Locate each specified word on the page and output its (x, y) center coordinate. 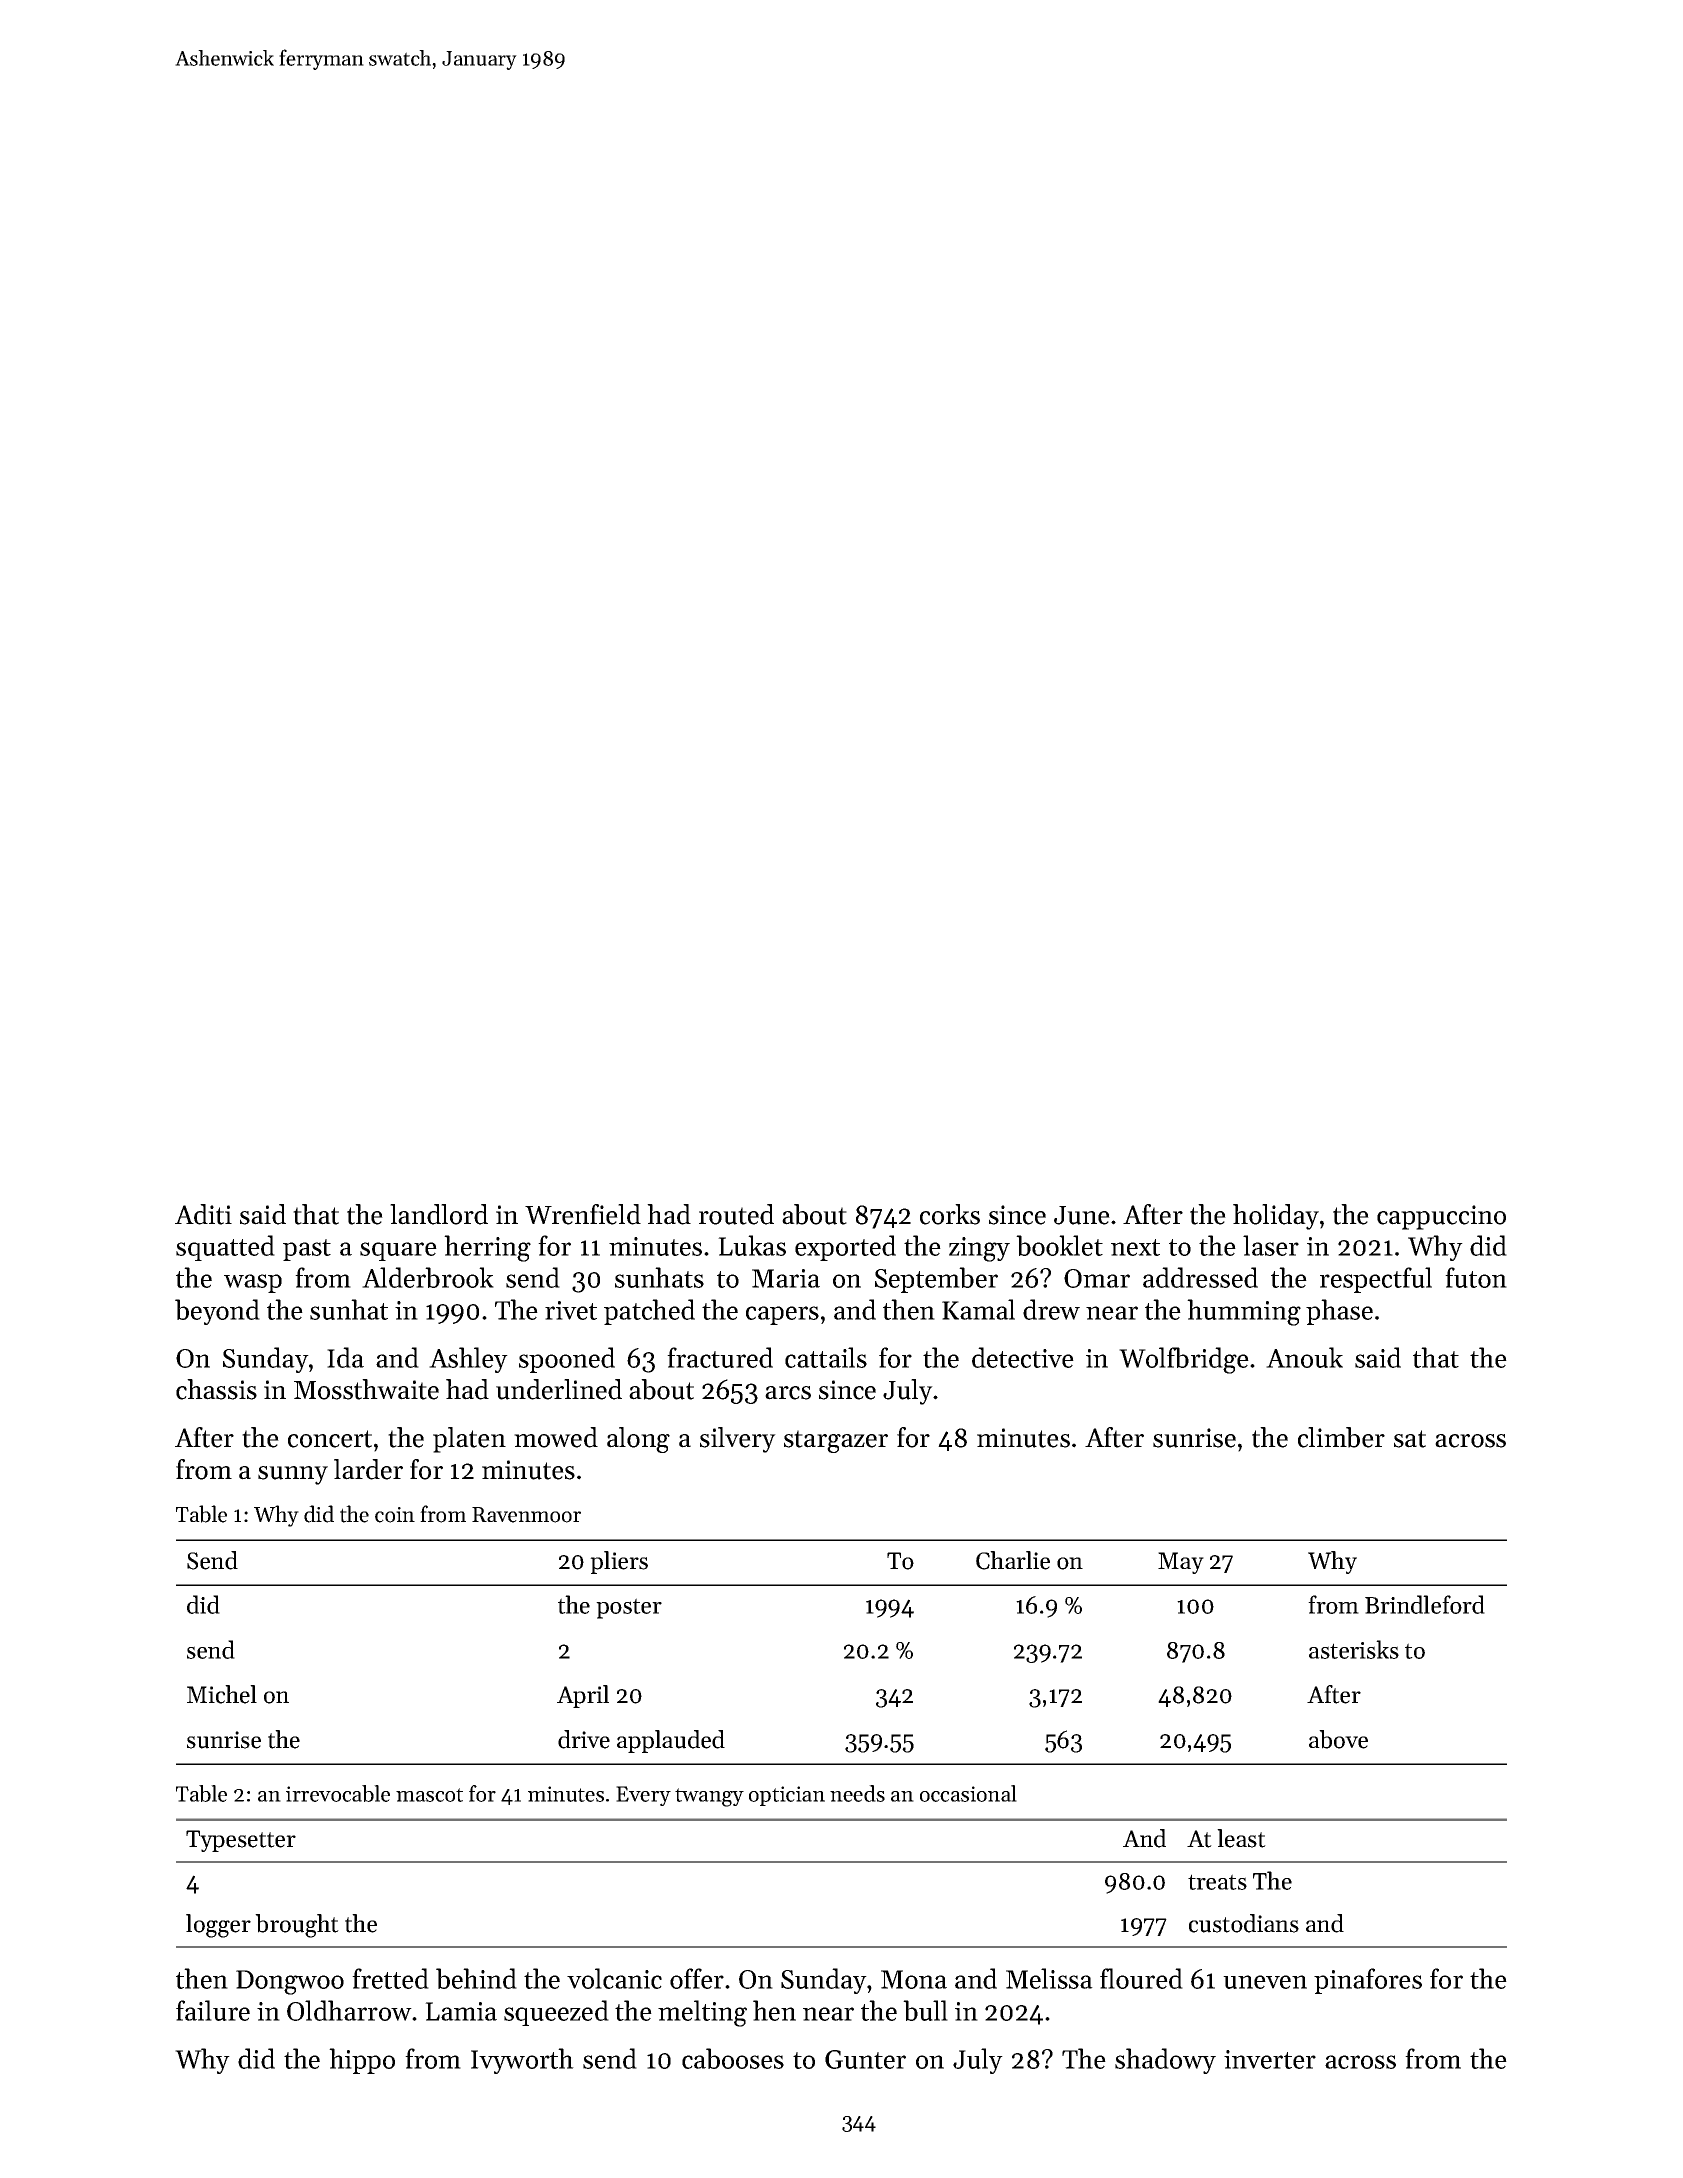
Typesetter (241, 1841)
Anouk (1304, 1357)
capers (782, 1315)
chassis (216, 1389)
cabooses (733, 2058)
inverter (1270, 2059)
